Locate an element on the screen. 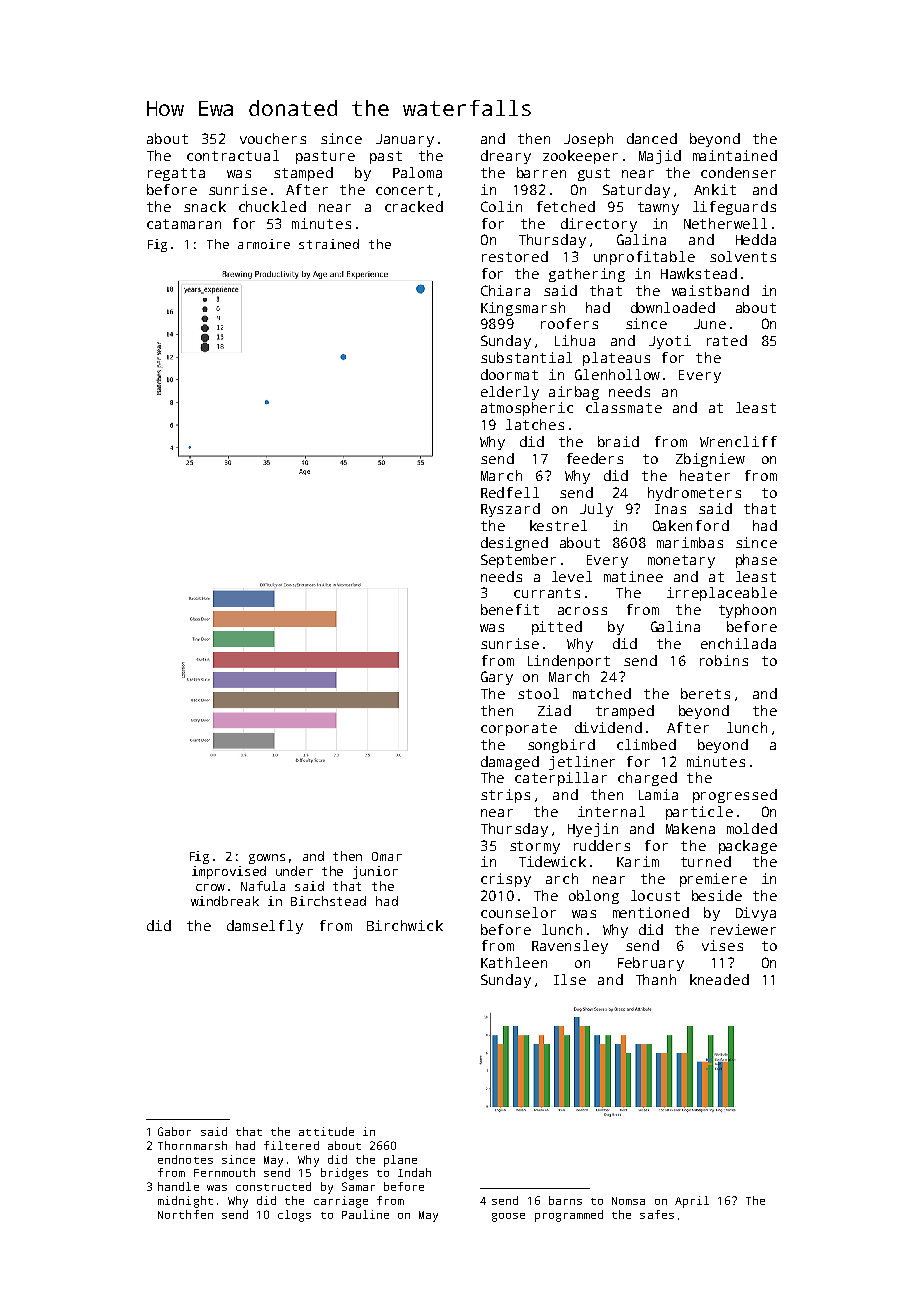 The image size is (924, 1314). danced is located at coordinates (652, 138).
